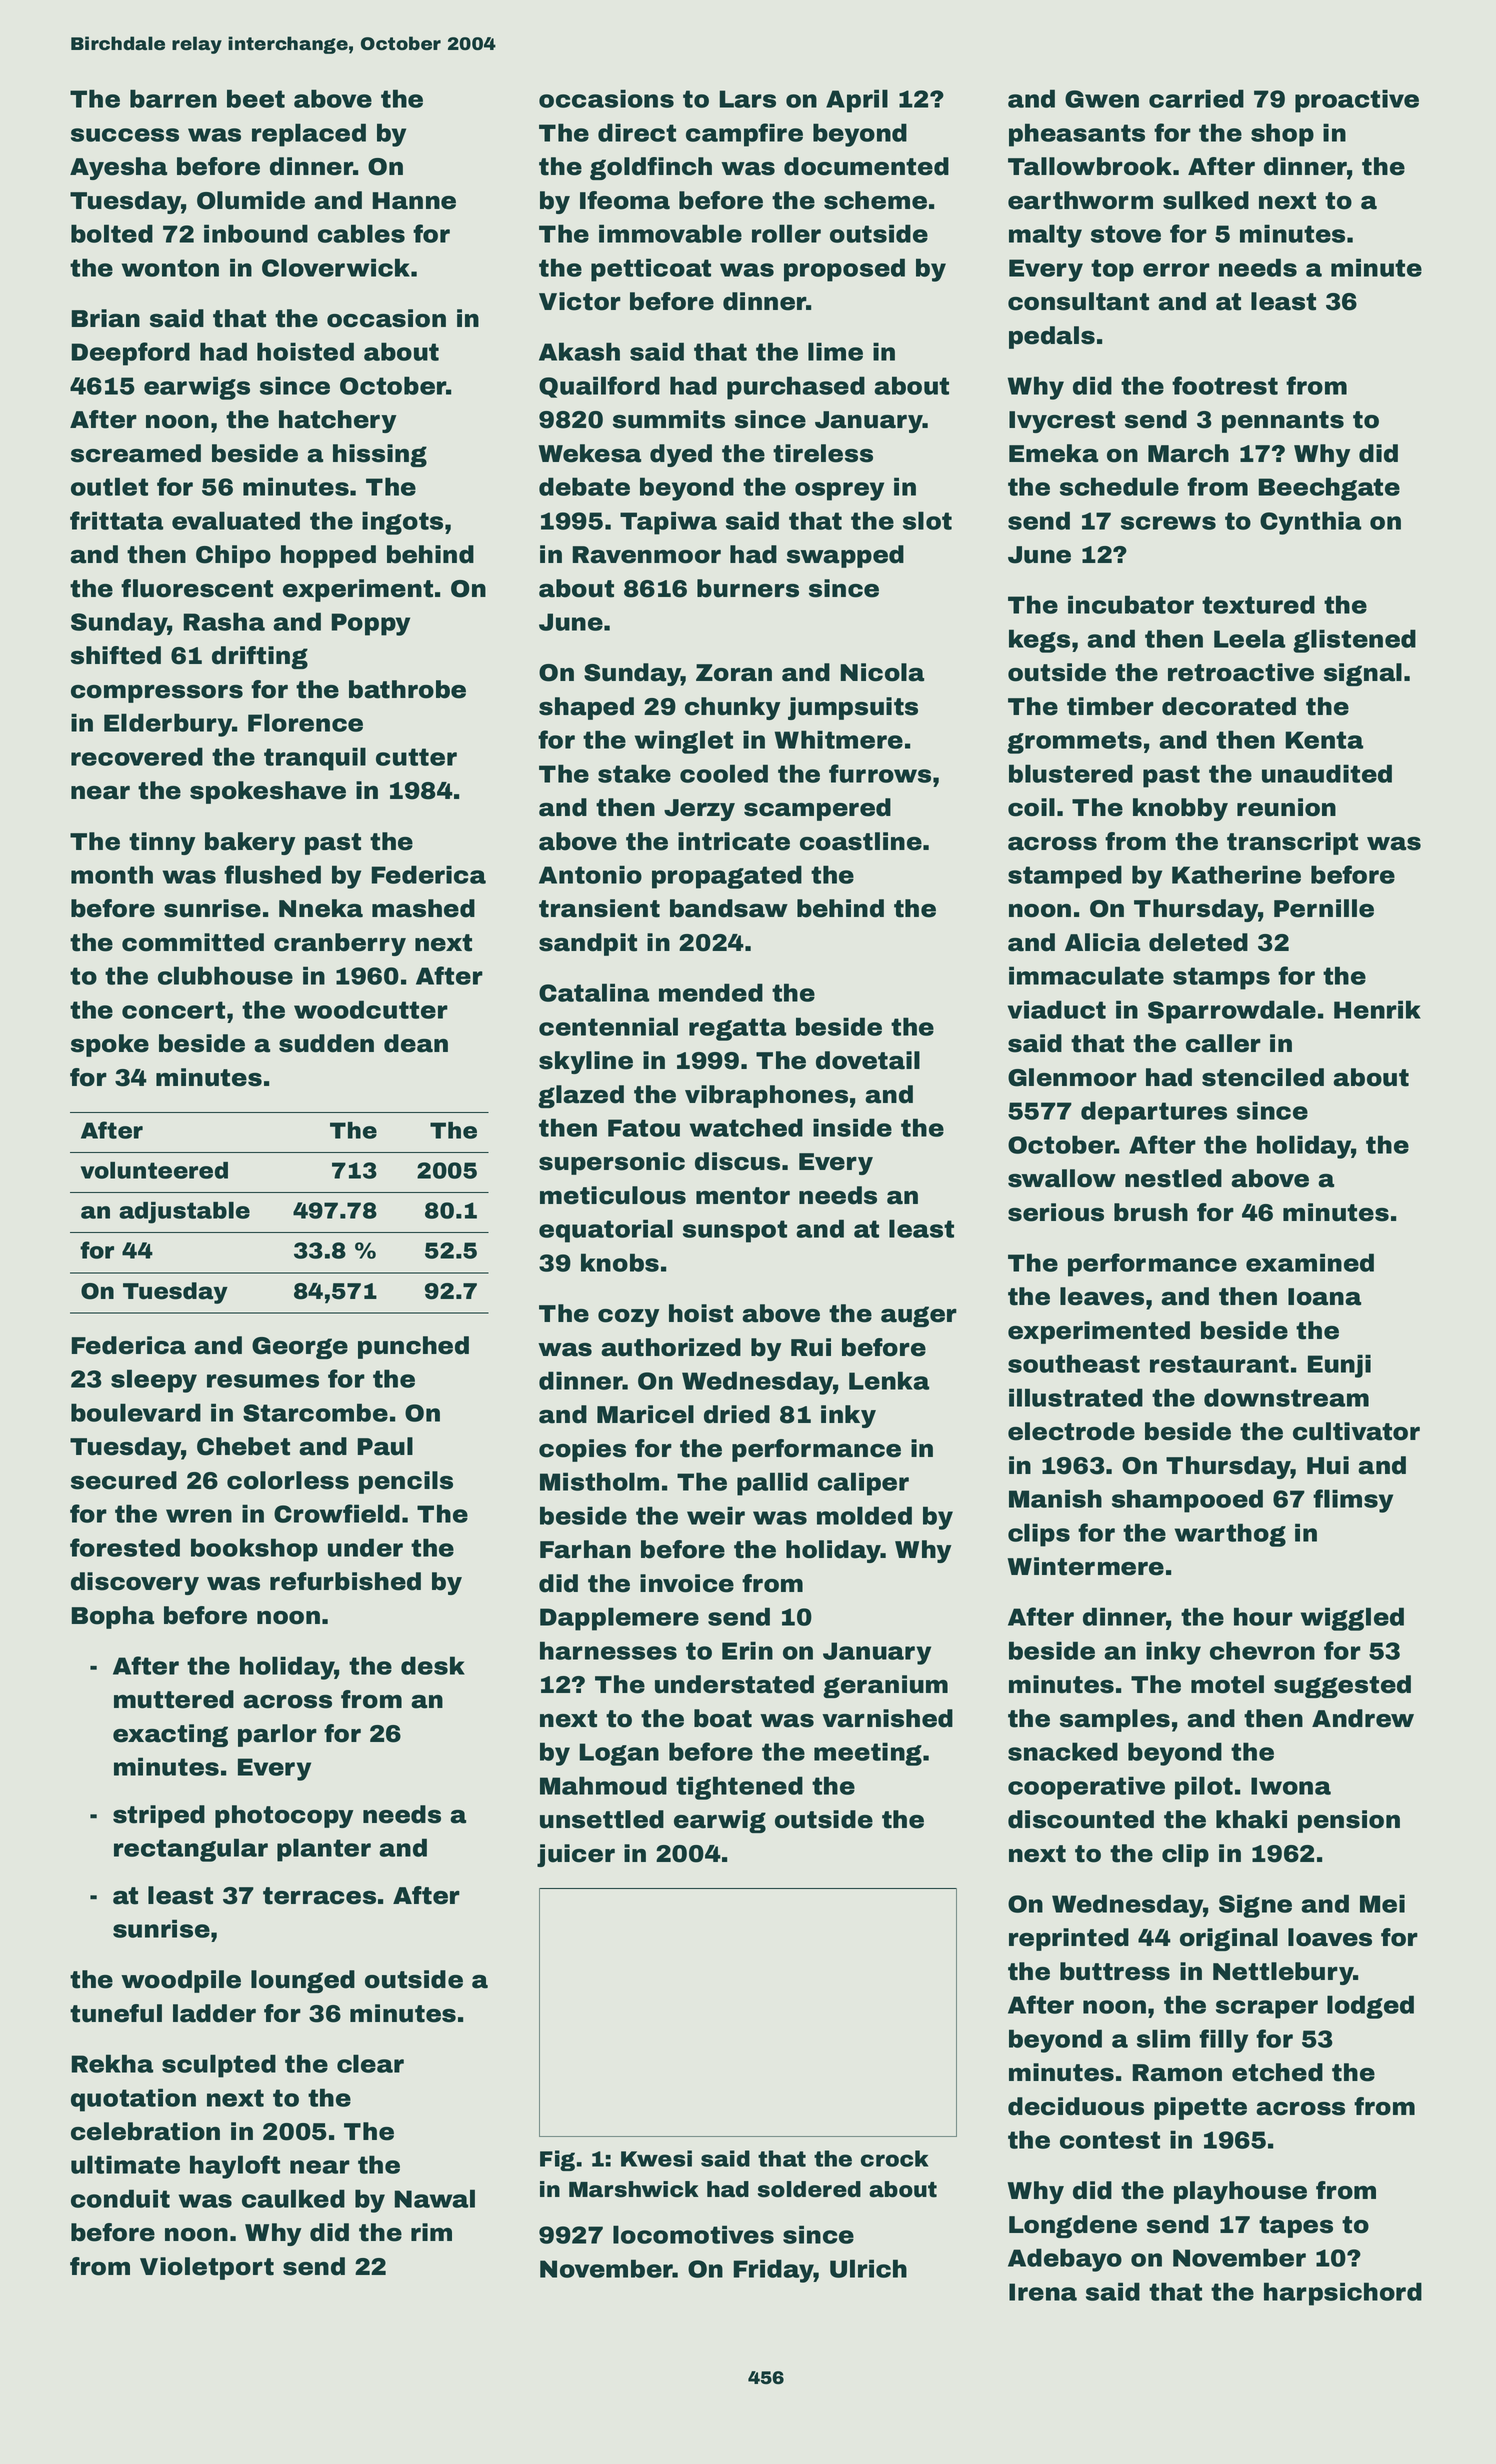 This page has width=1496, height=2464. What do you see at coordinates (637, 132) in the page?
I see `direct` at bounding box center [637, 132].
